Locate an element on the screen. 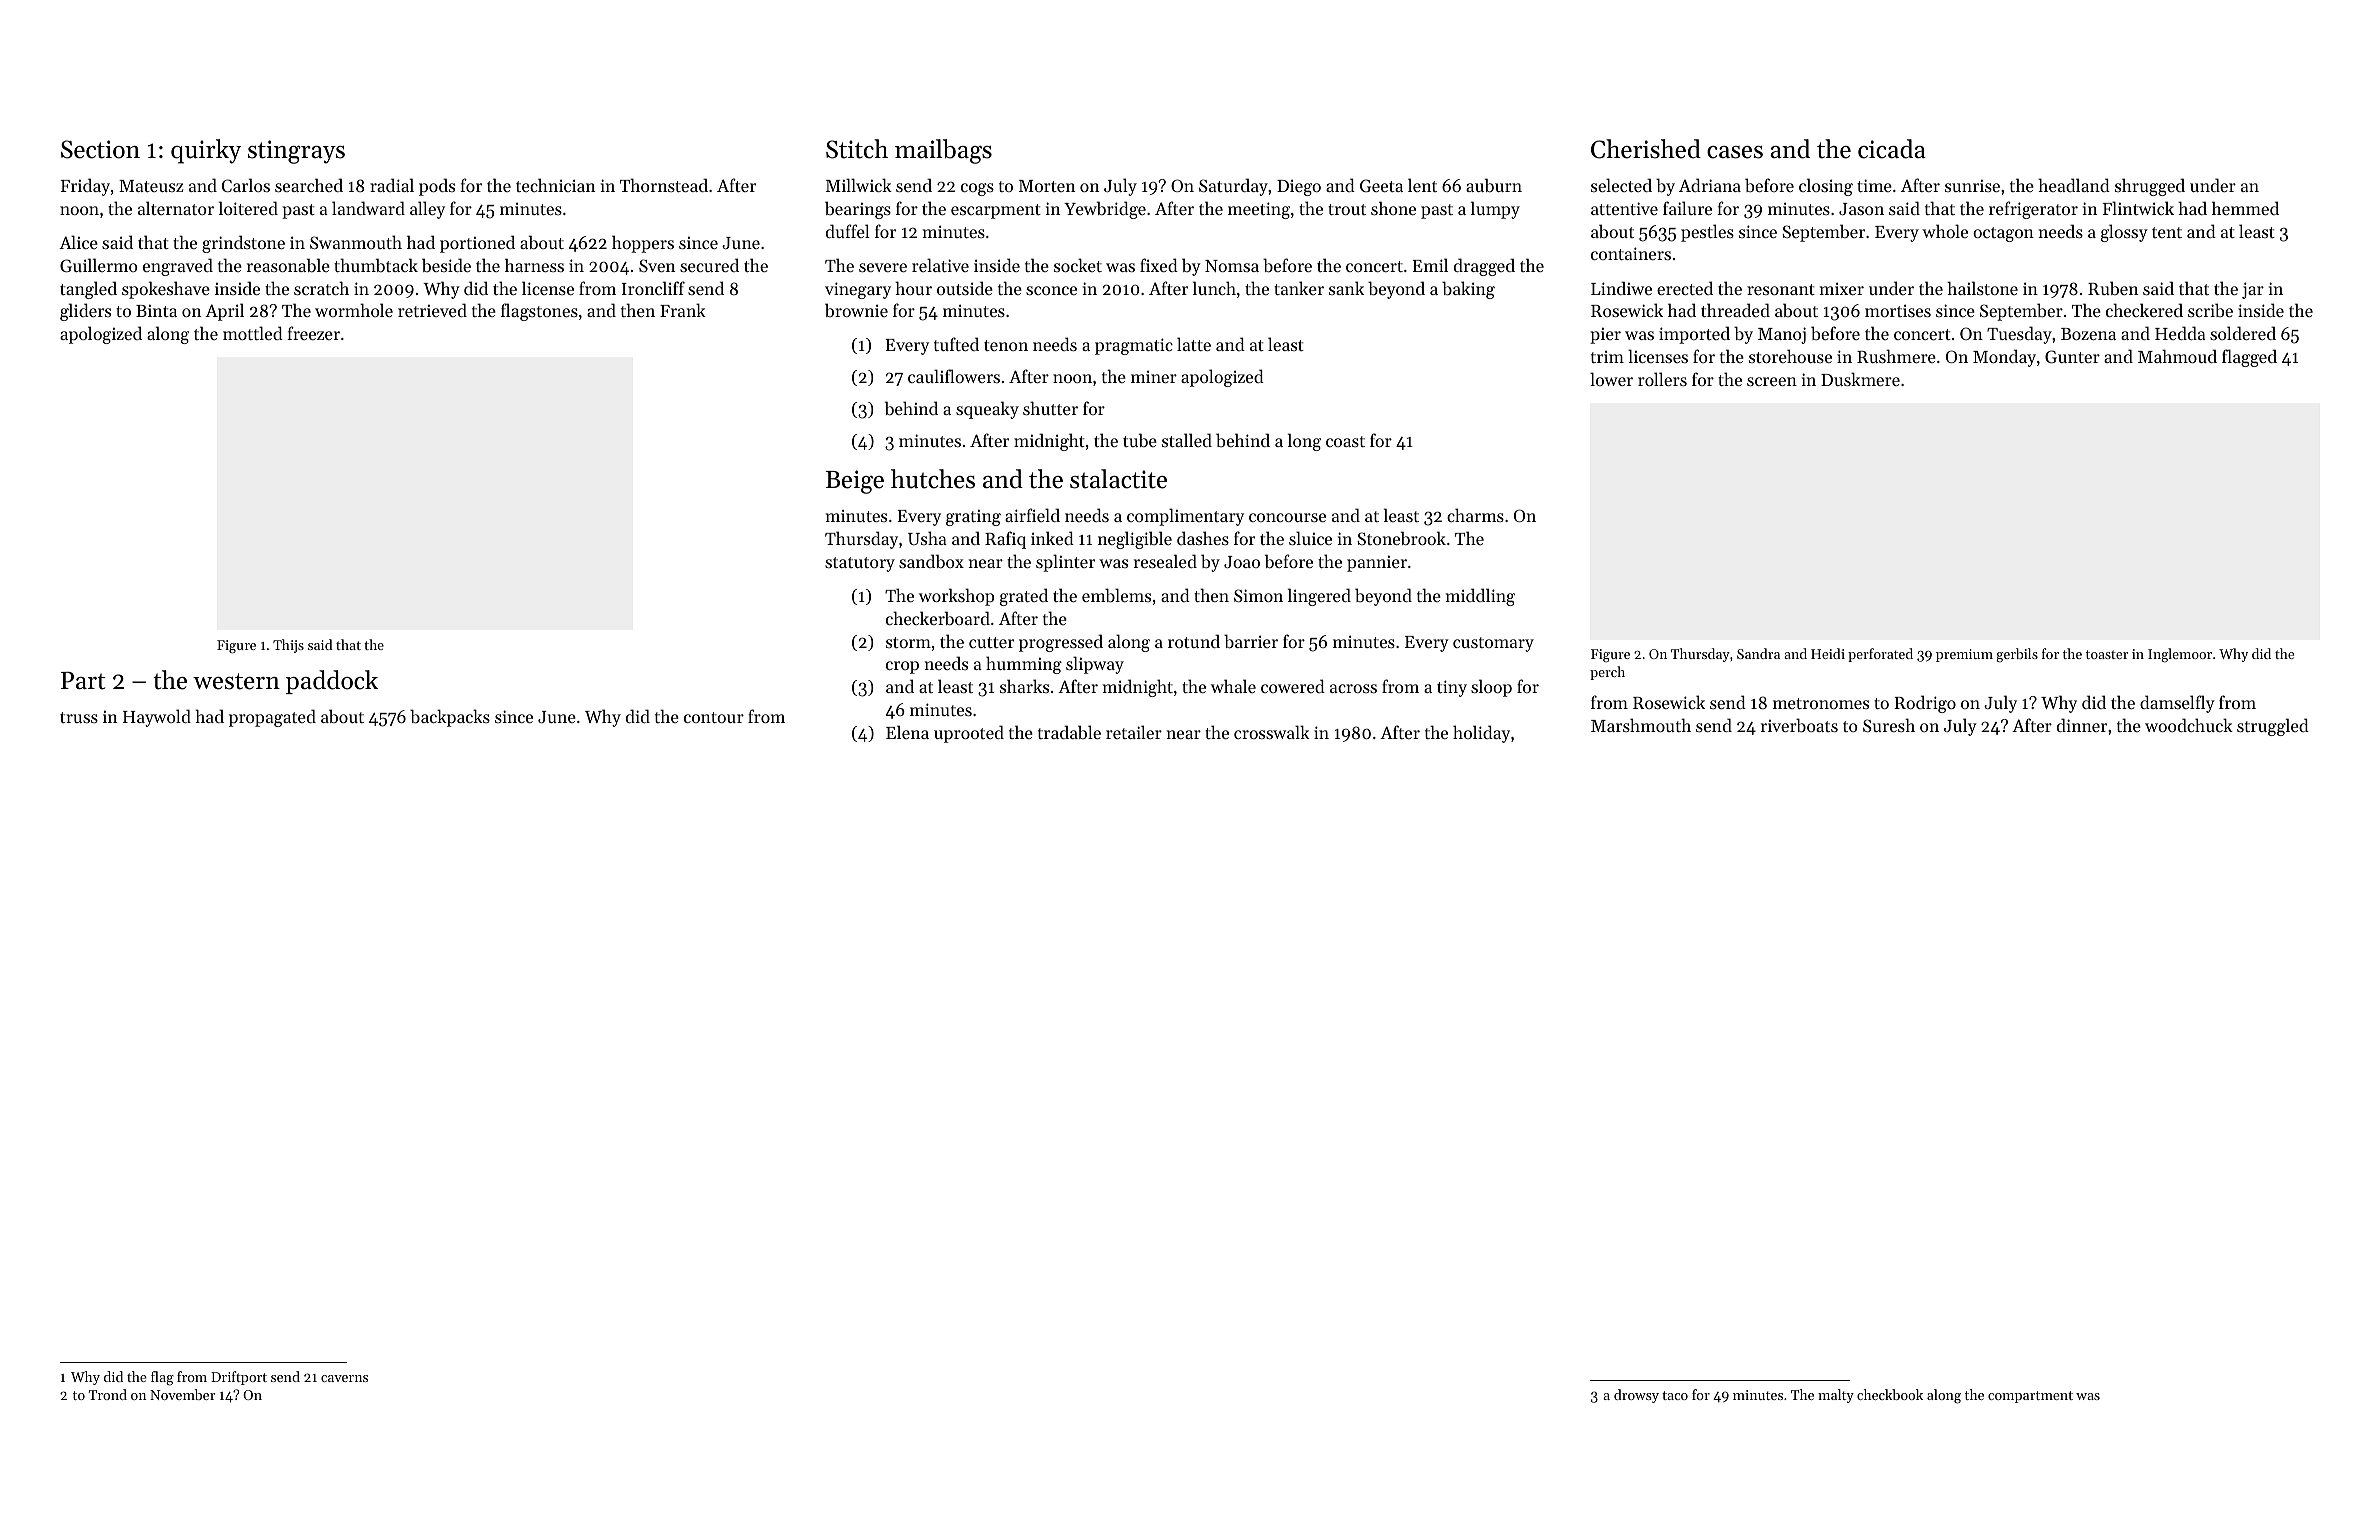 Image resolution: width=2380 pixels, height=1540 pixels. struggled is located at coordinates (2273, 727).
